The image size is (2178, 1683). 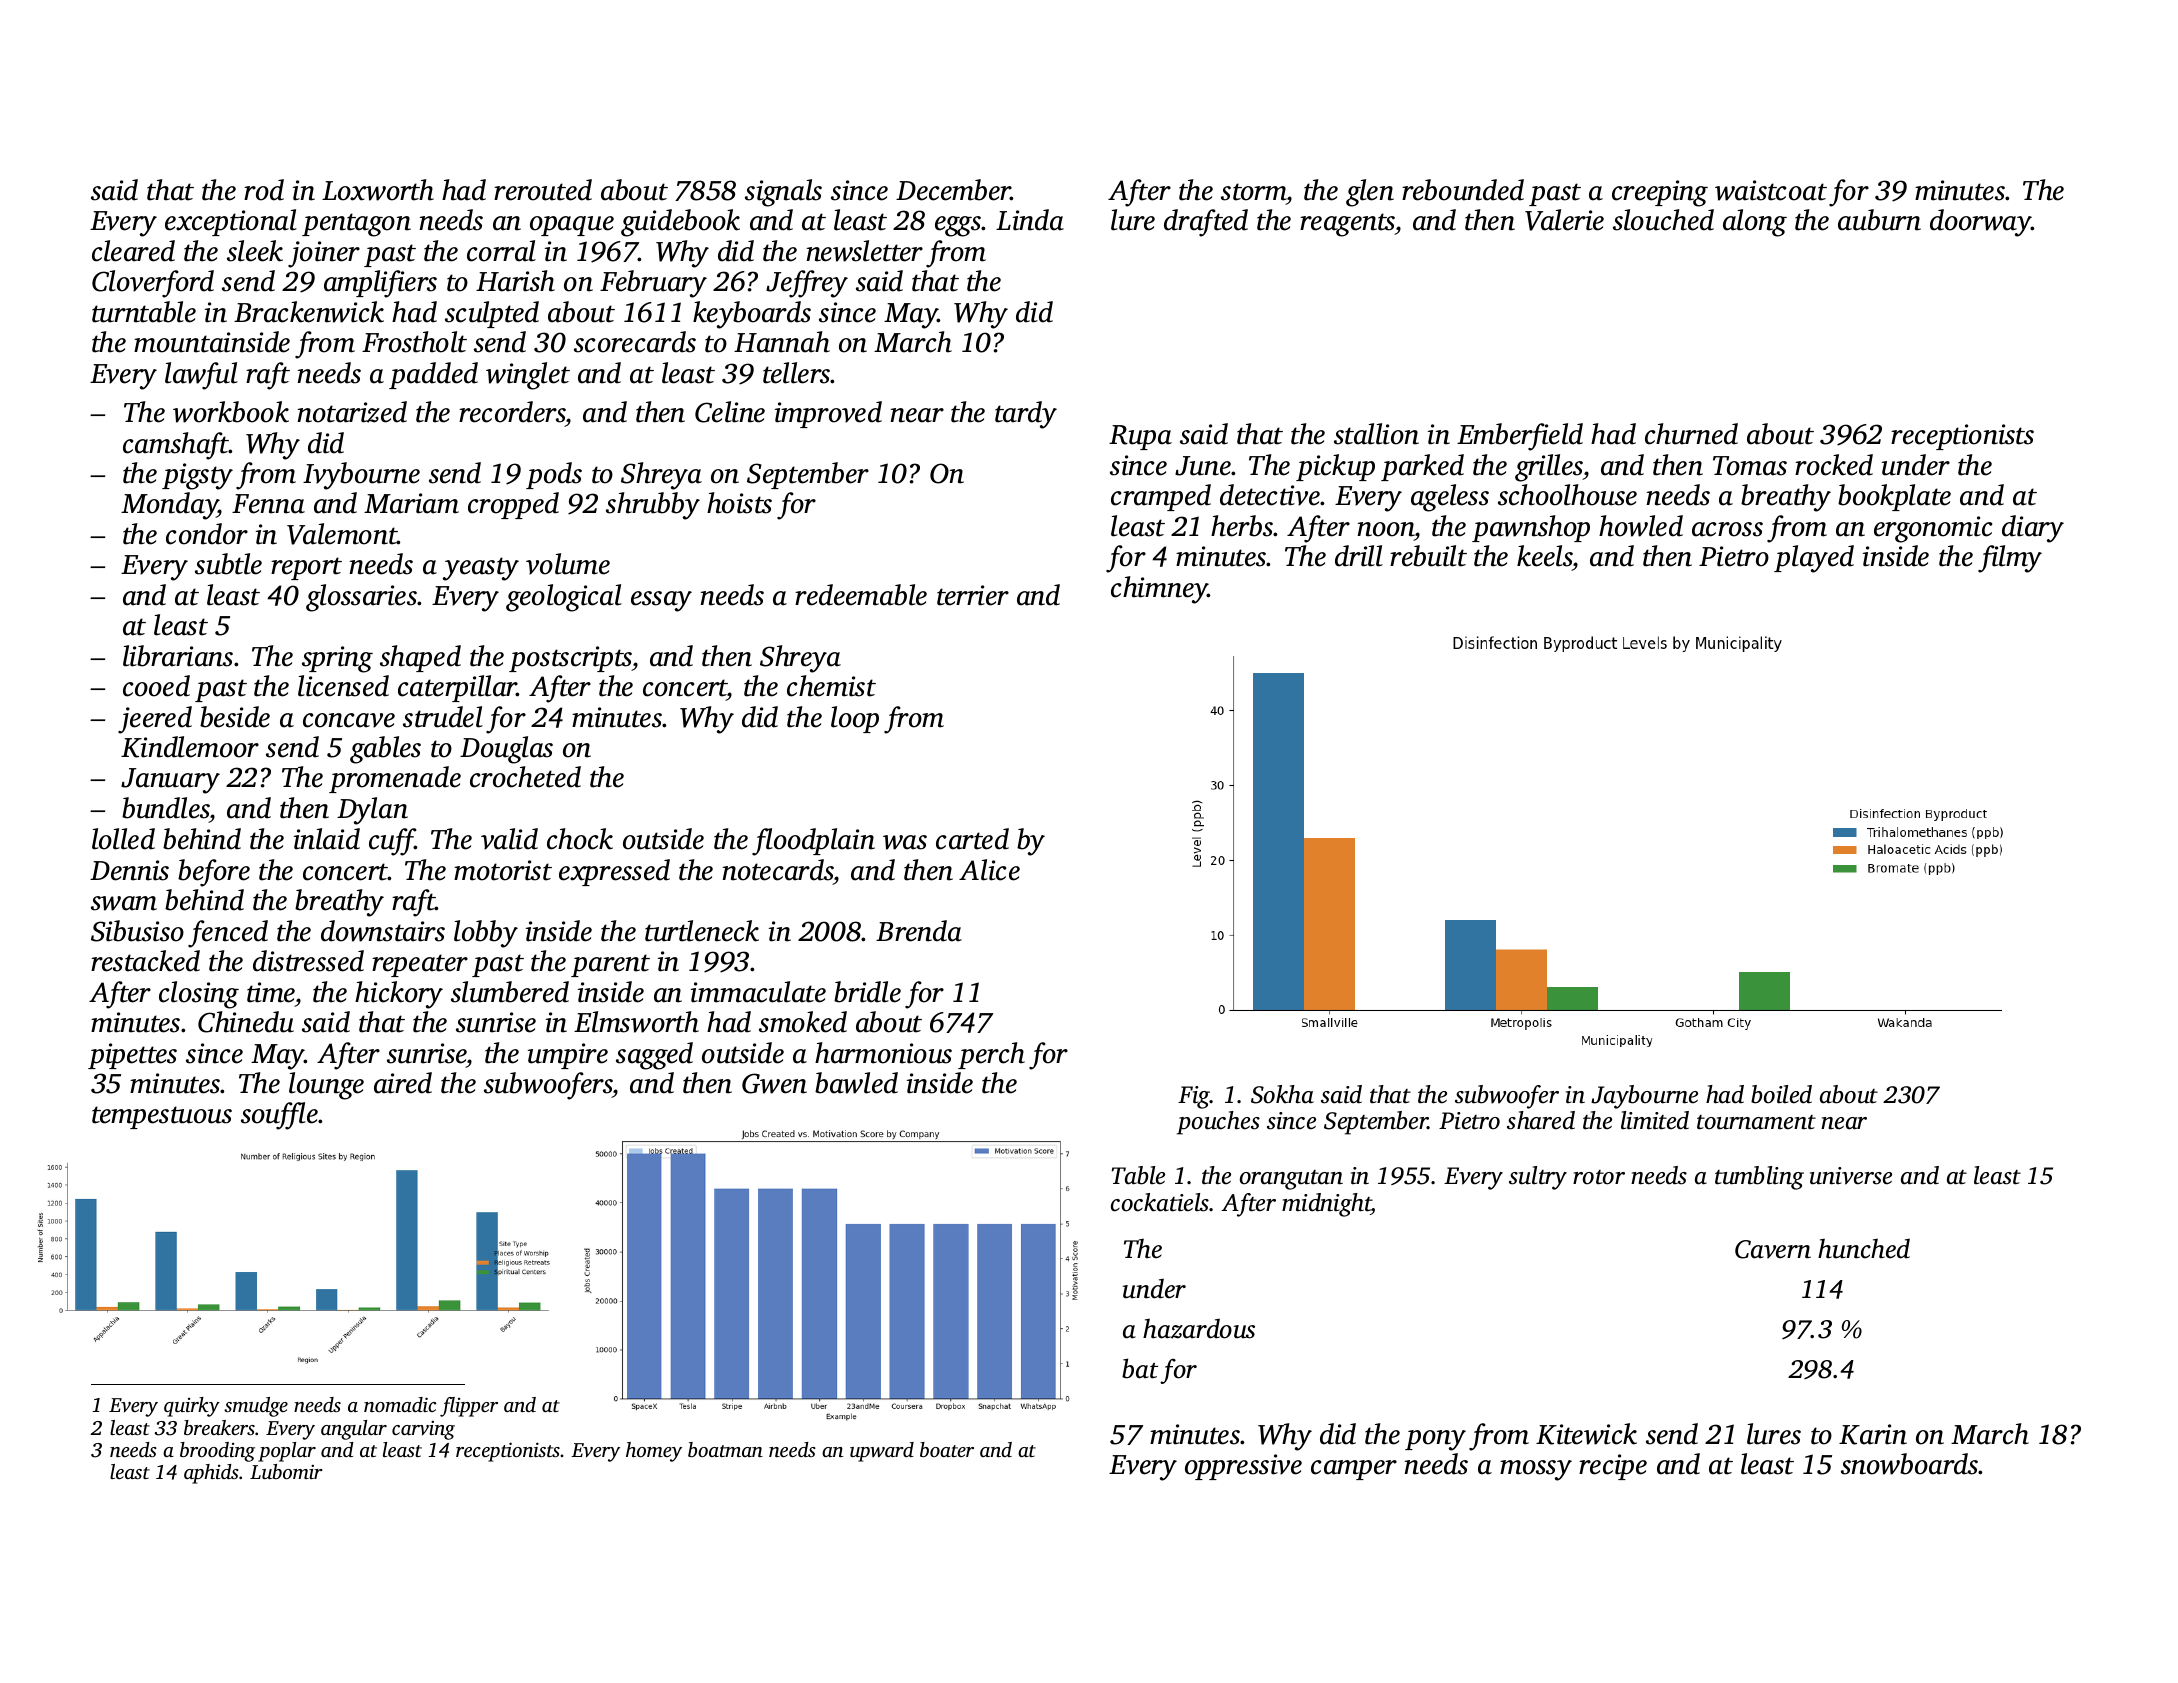 I want to click on fenced, so click(x=228, y=934).
